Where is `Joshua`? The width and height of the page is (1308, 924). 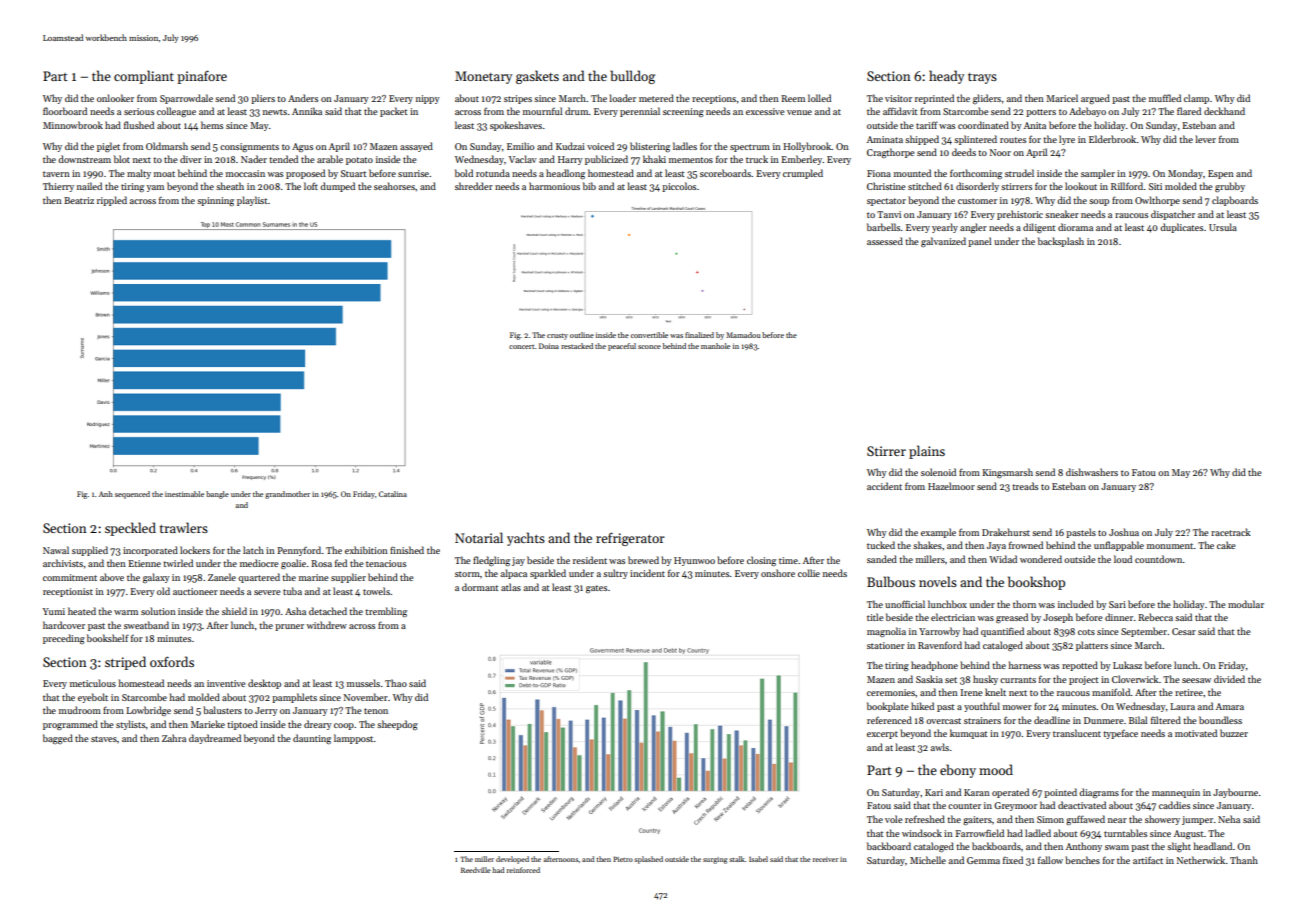
Joshua is located at coordinates (1124, 532).
